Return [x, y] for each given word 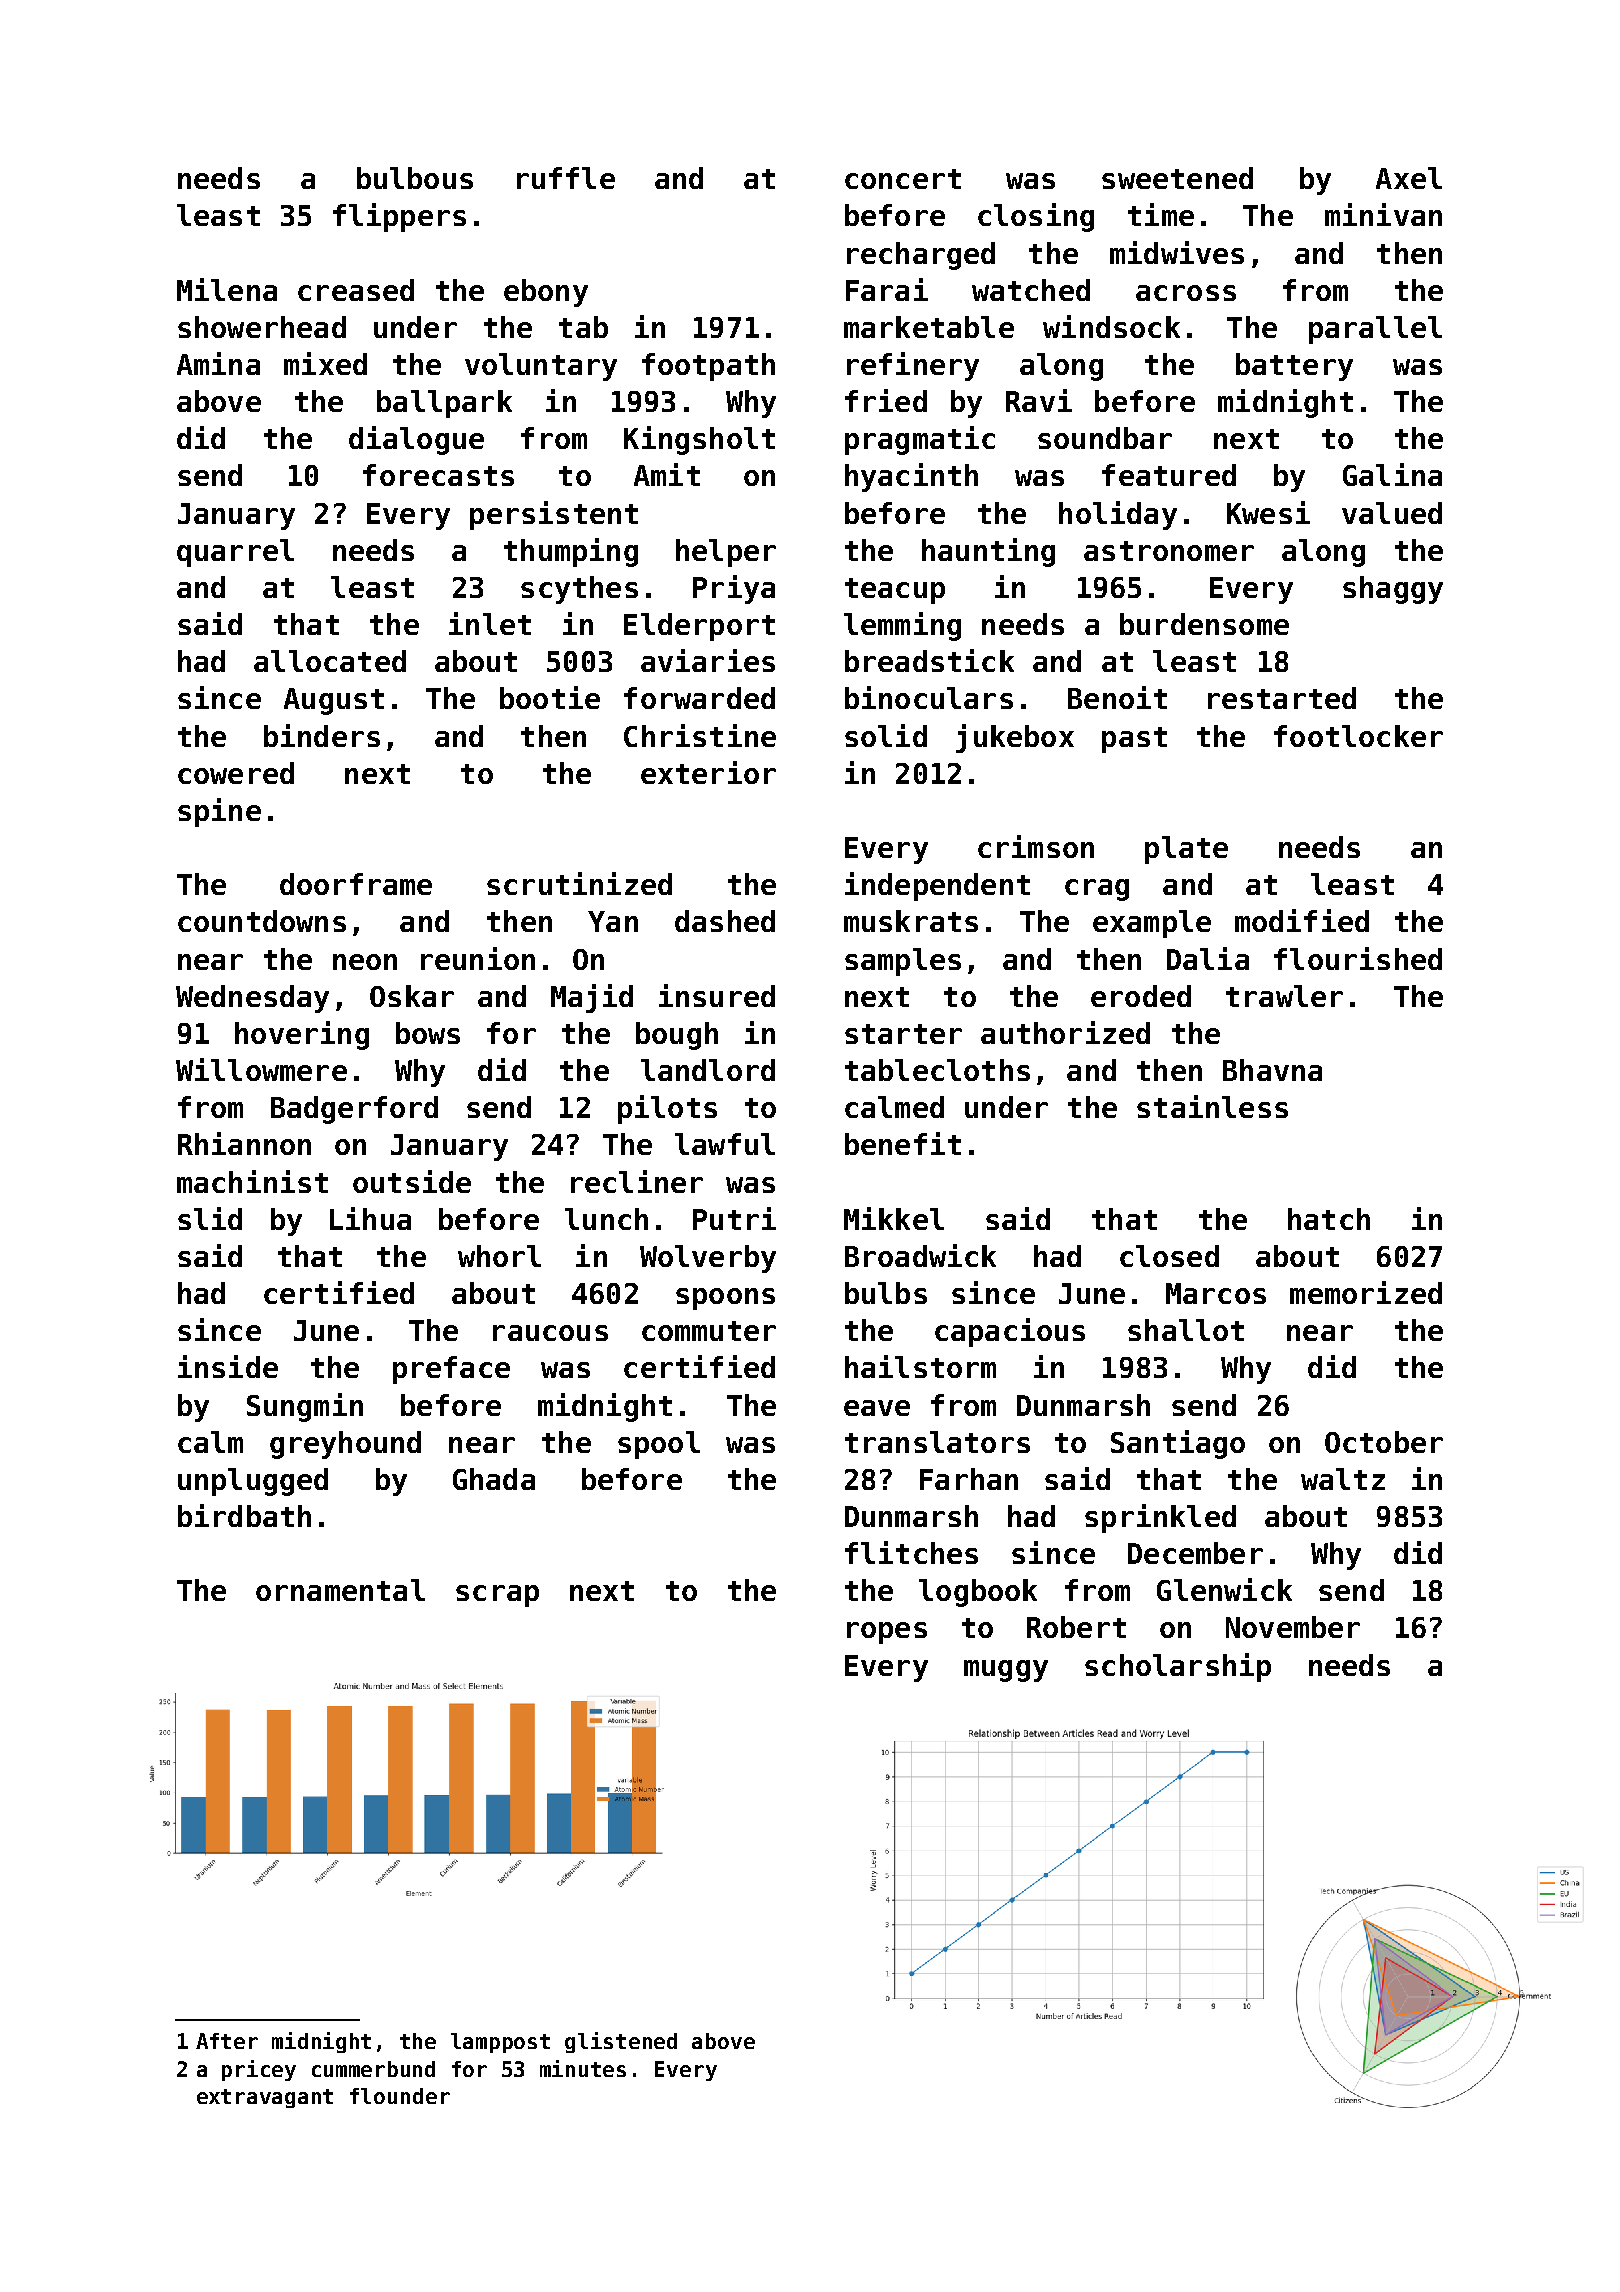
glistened [621, 2042]
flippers [399, 217]
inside [228, 1366]
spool [659, 1445]
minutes [583, 2068]
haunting [988, 552]
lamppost [500, 2043]
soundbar [1105, 438]
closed [1169, 1256]
